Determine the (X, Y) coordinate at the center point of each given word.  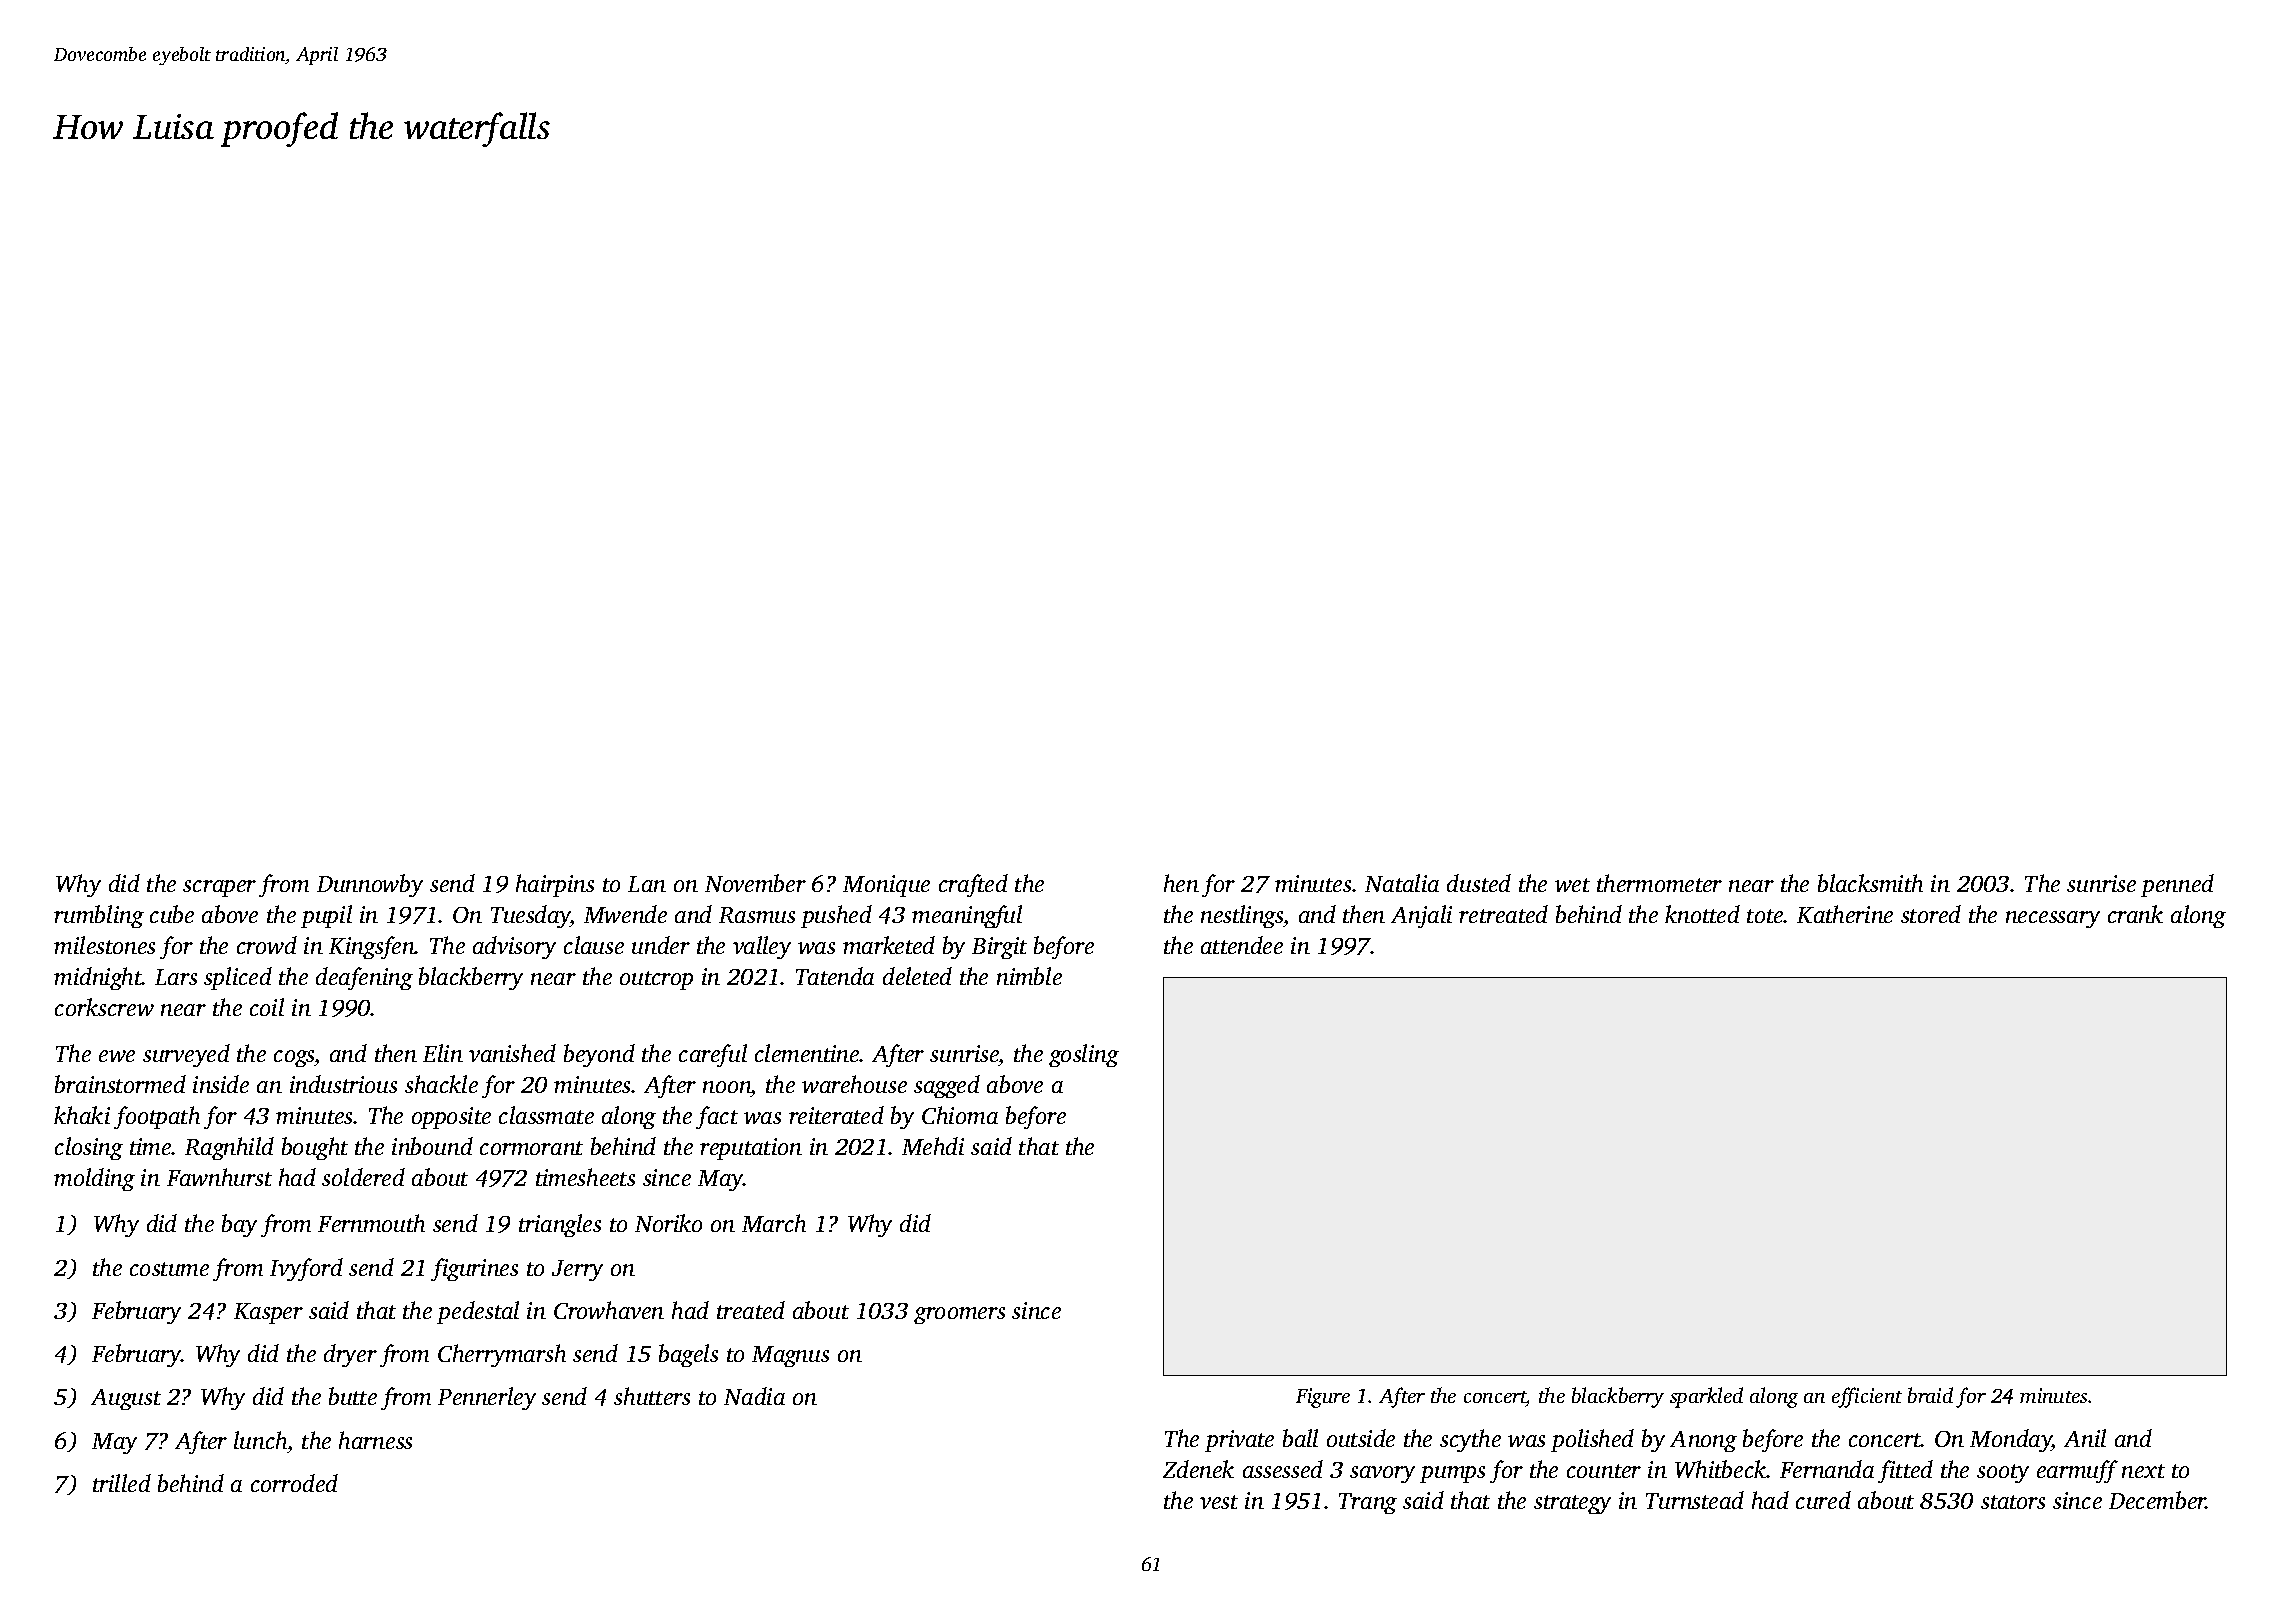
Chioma (960, 1115)
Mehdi (933, 1146)
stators (2013, 1502)
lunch (260, 1440)
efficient (1867, 1397)
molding (94, 1179)
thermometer (1659, 883)
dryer (350, 1355)
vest (1219, 1502)
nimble (1029, 976)
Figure (1323, 1398)
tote (1765, 916)
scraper (219, 888)
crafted (973, 885)
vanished (512, 1053)
